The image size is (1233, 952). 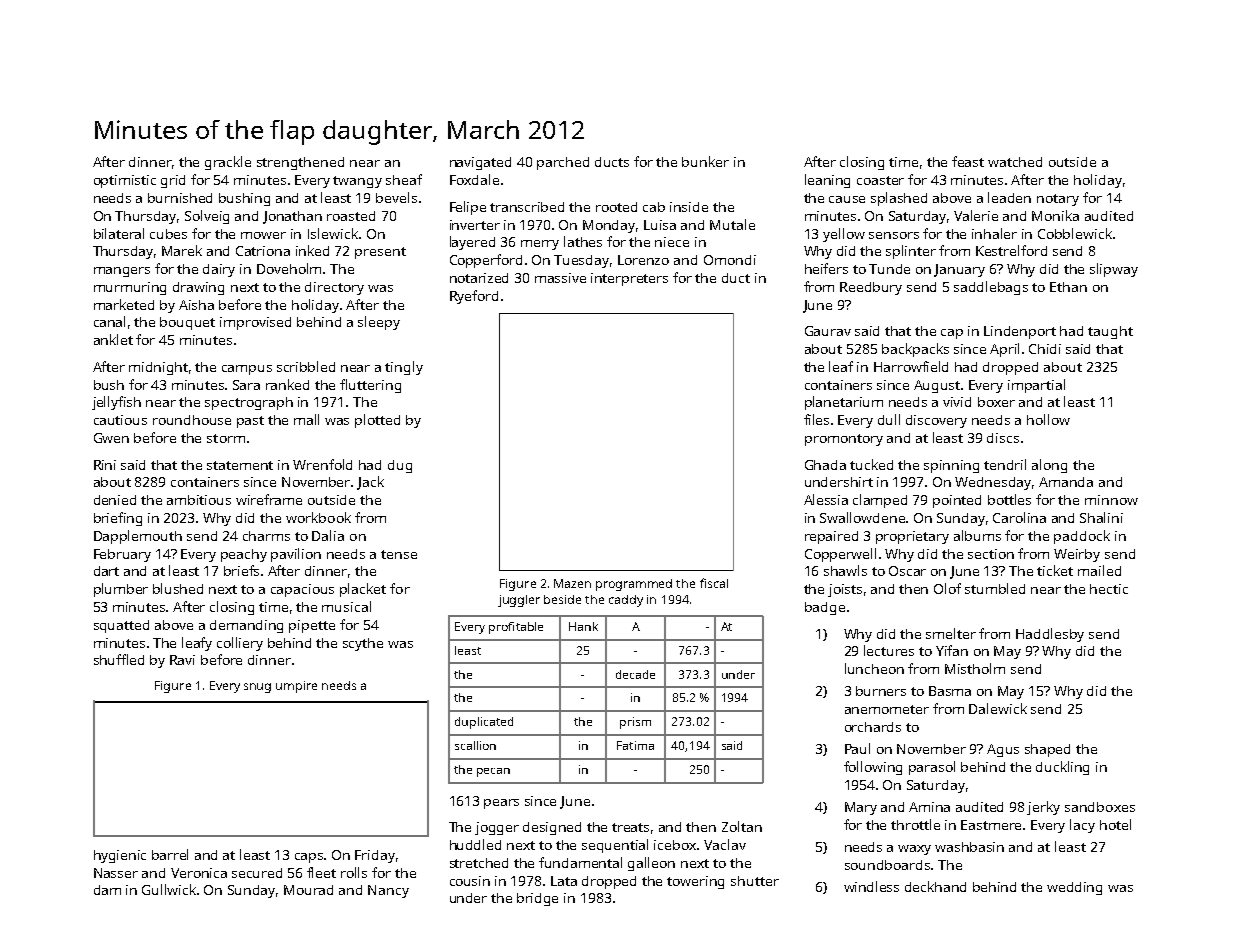 What do you see at coordinates (572, 583) in the image?
I see `Mazen` at bounding box center [572, 583].
